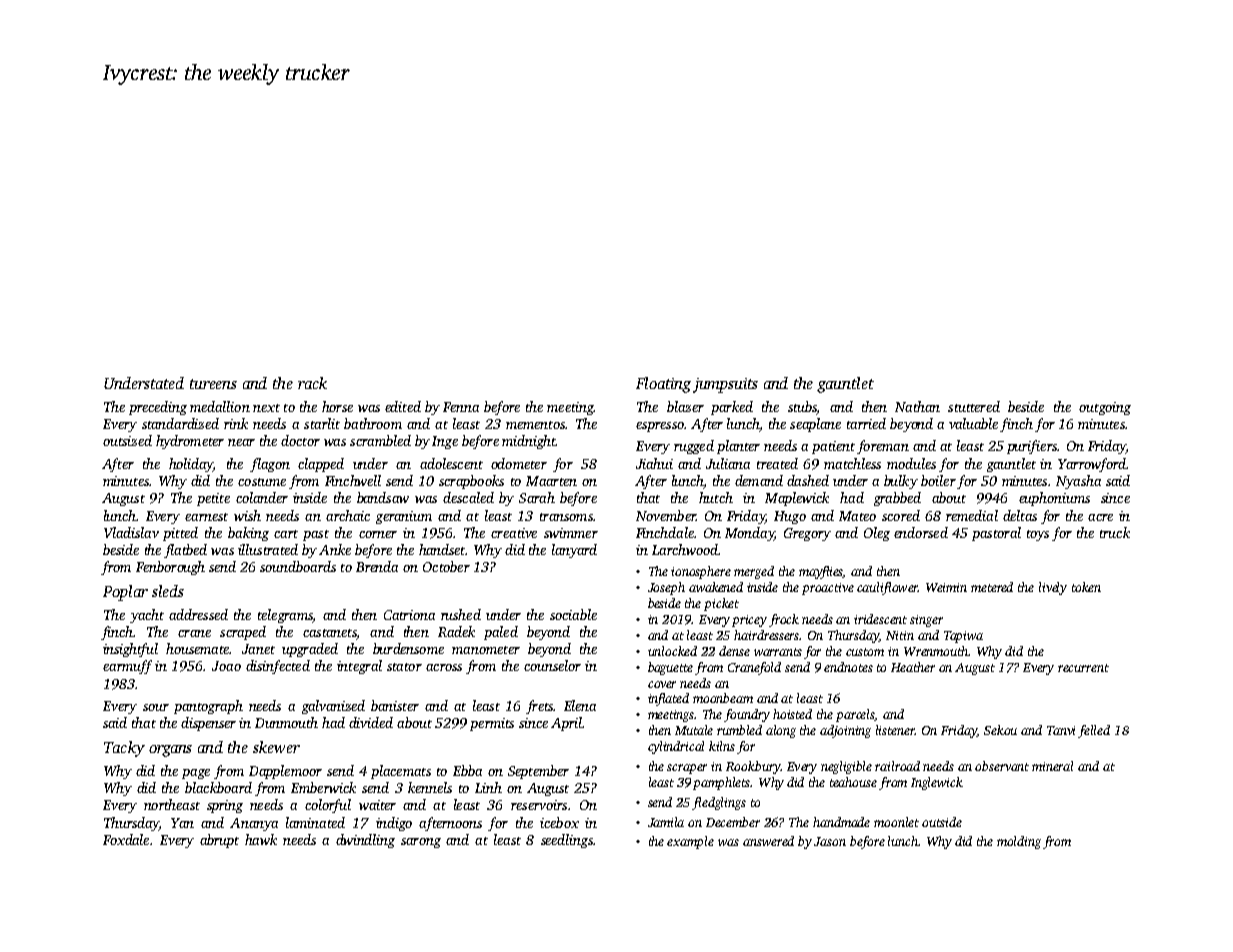  What do you see at coordinates (1105, 408) in the screenshot?
I see `outgoing` at bounding box center [1105, 408].
